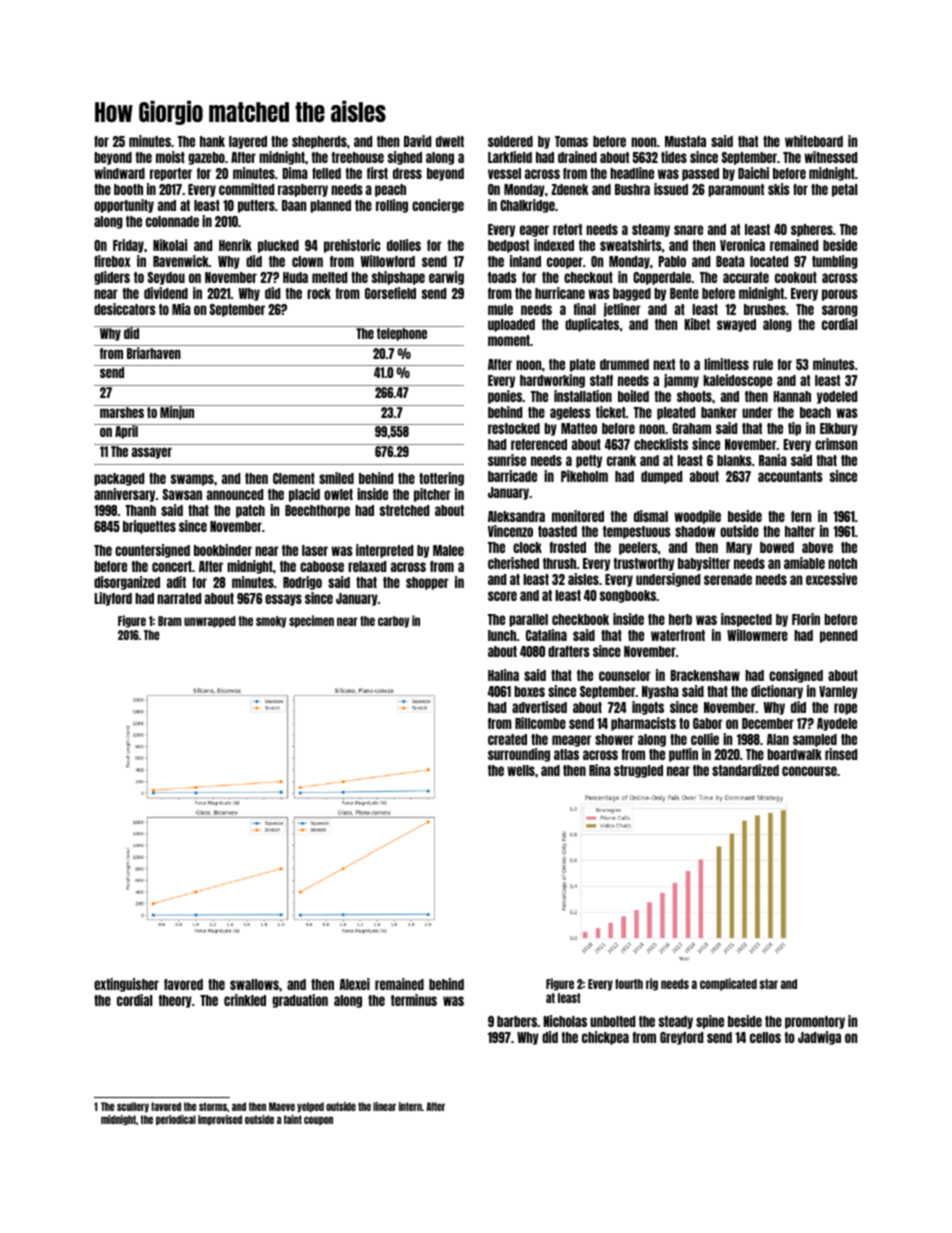  Describe the element at coordinates (809, 771) in the document. I see `concourse` at that location.
